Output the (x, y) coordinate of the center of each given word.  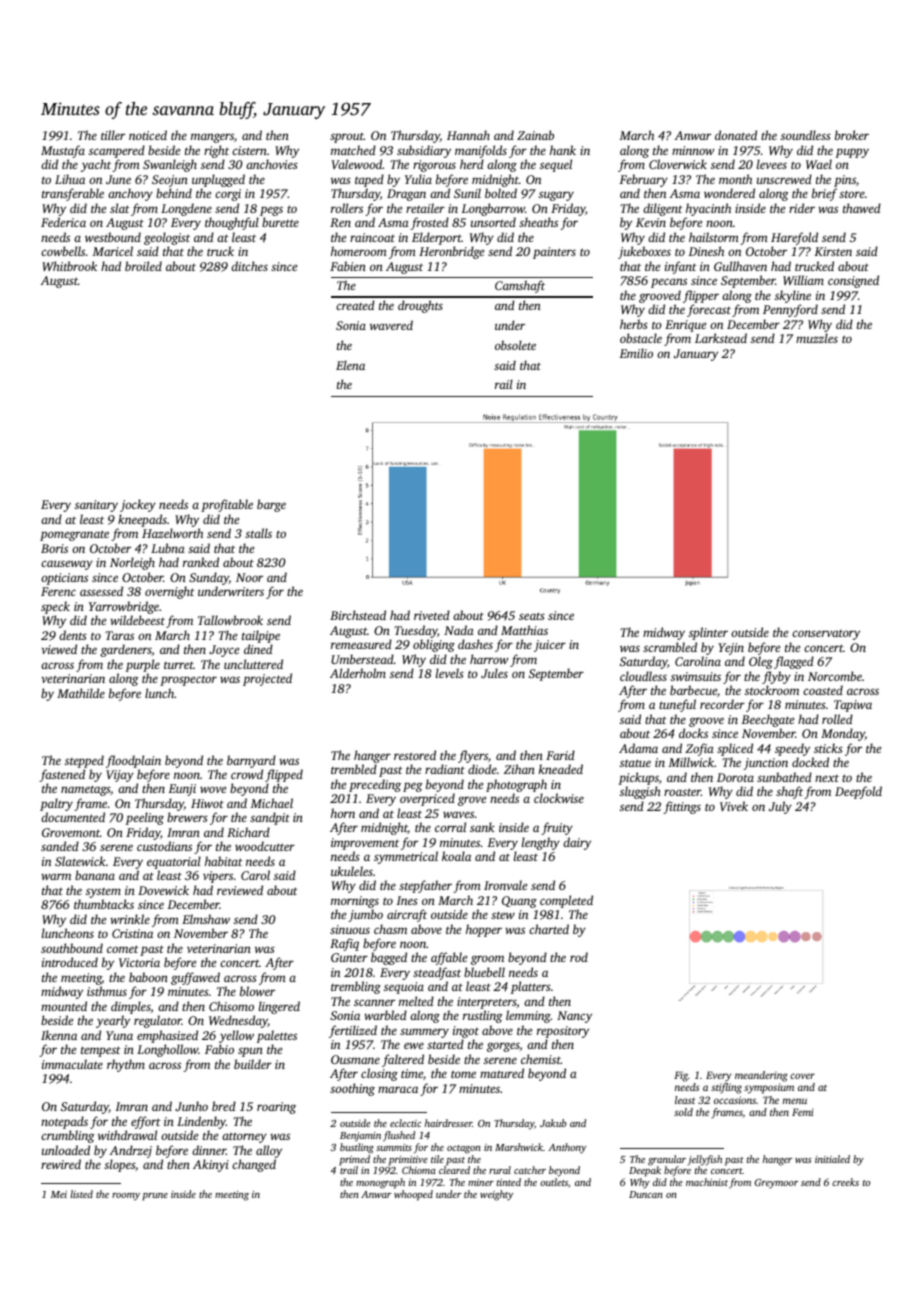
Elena (350, 365)
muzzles (817, 338)
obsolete (515, 345)
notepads (64, 1122)
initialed (832, 1159)
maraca (398, 1089)
